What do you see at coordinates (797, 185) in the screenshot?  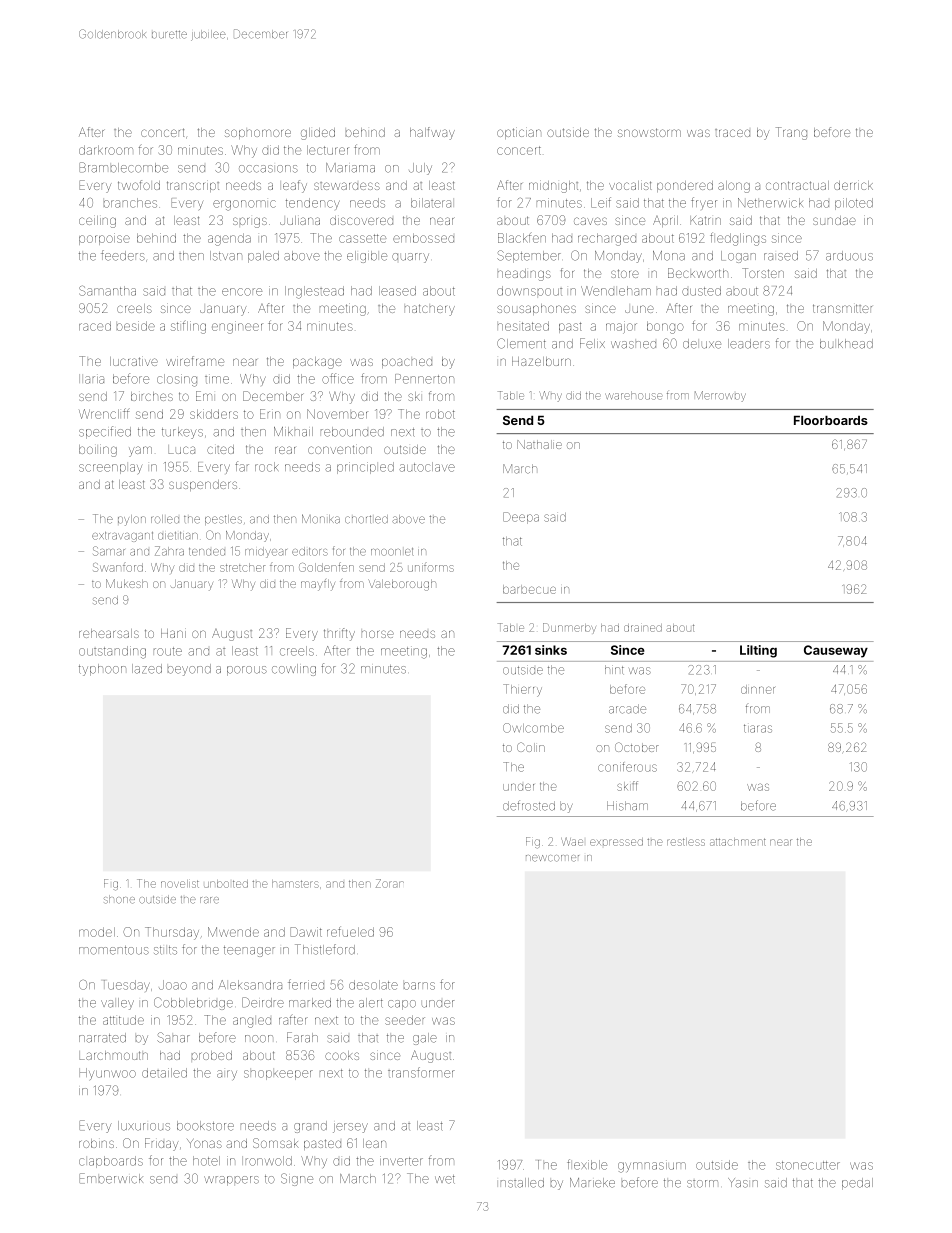 I see `contractual` at bounding box center [797, 185].
